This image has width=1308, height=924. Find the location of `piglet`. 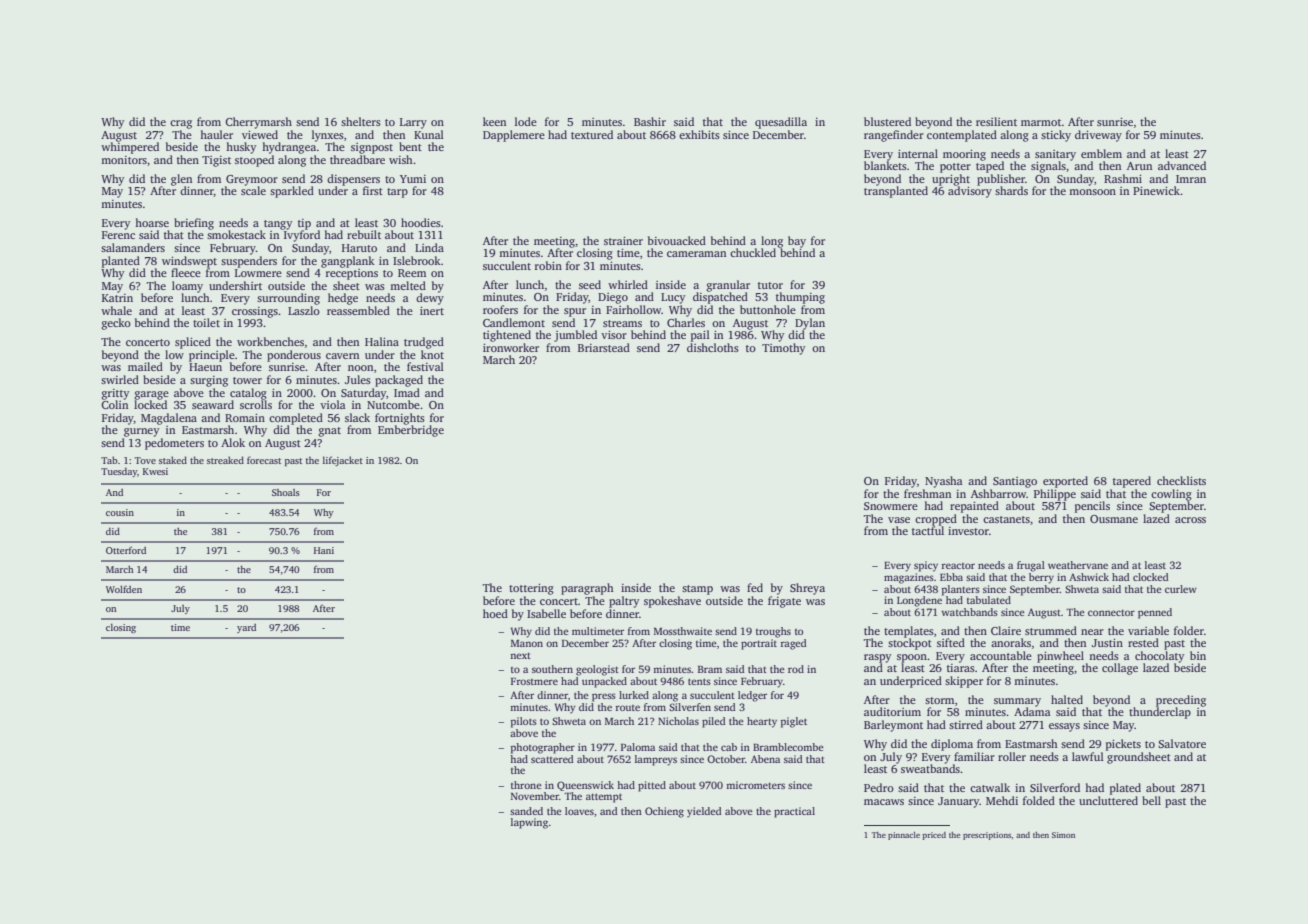

piglet is located at coordinates (793, 722).
